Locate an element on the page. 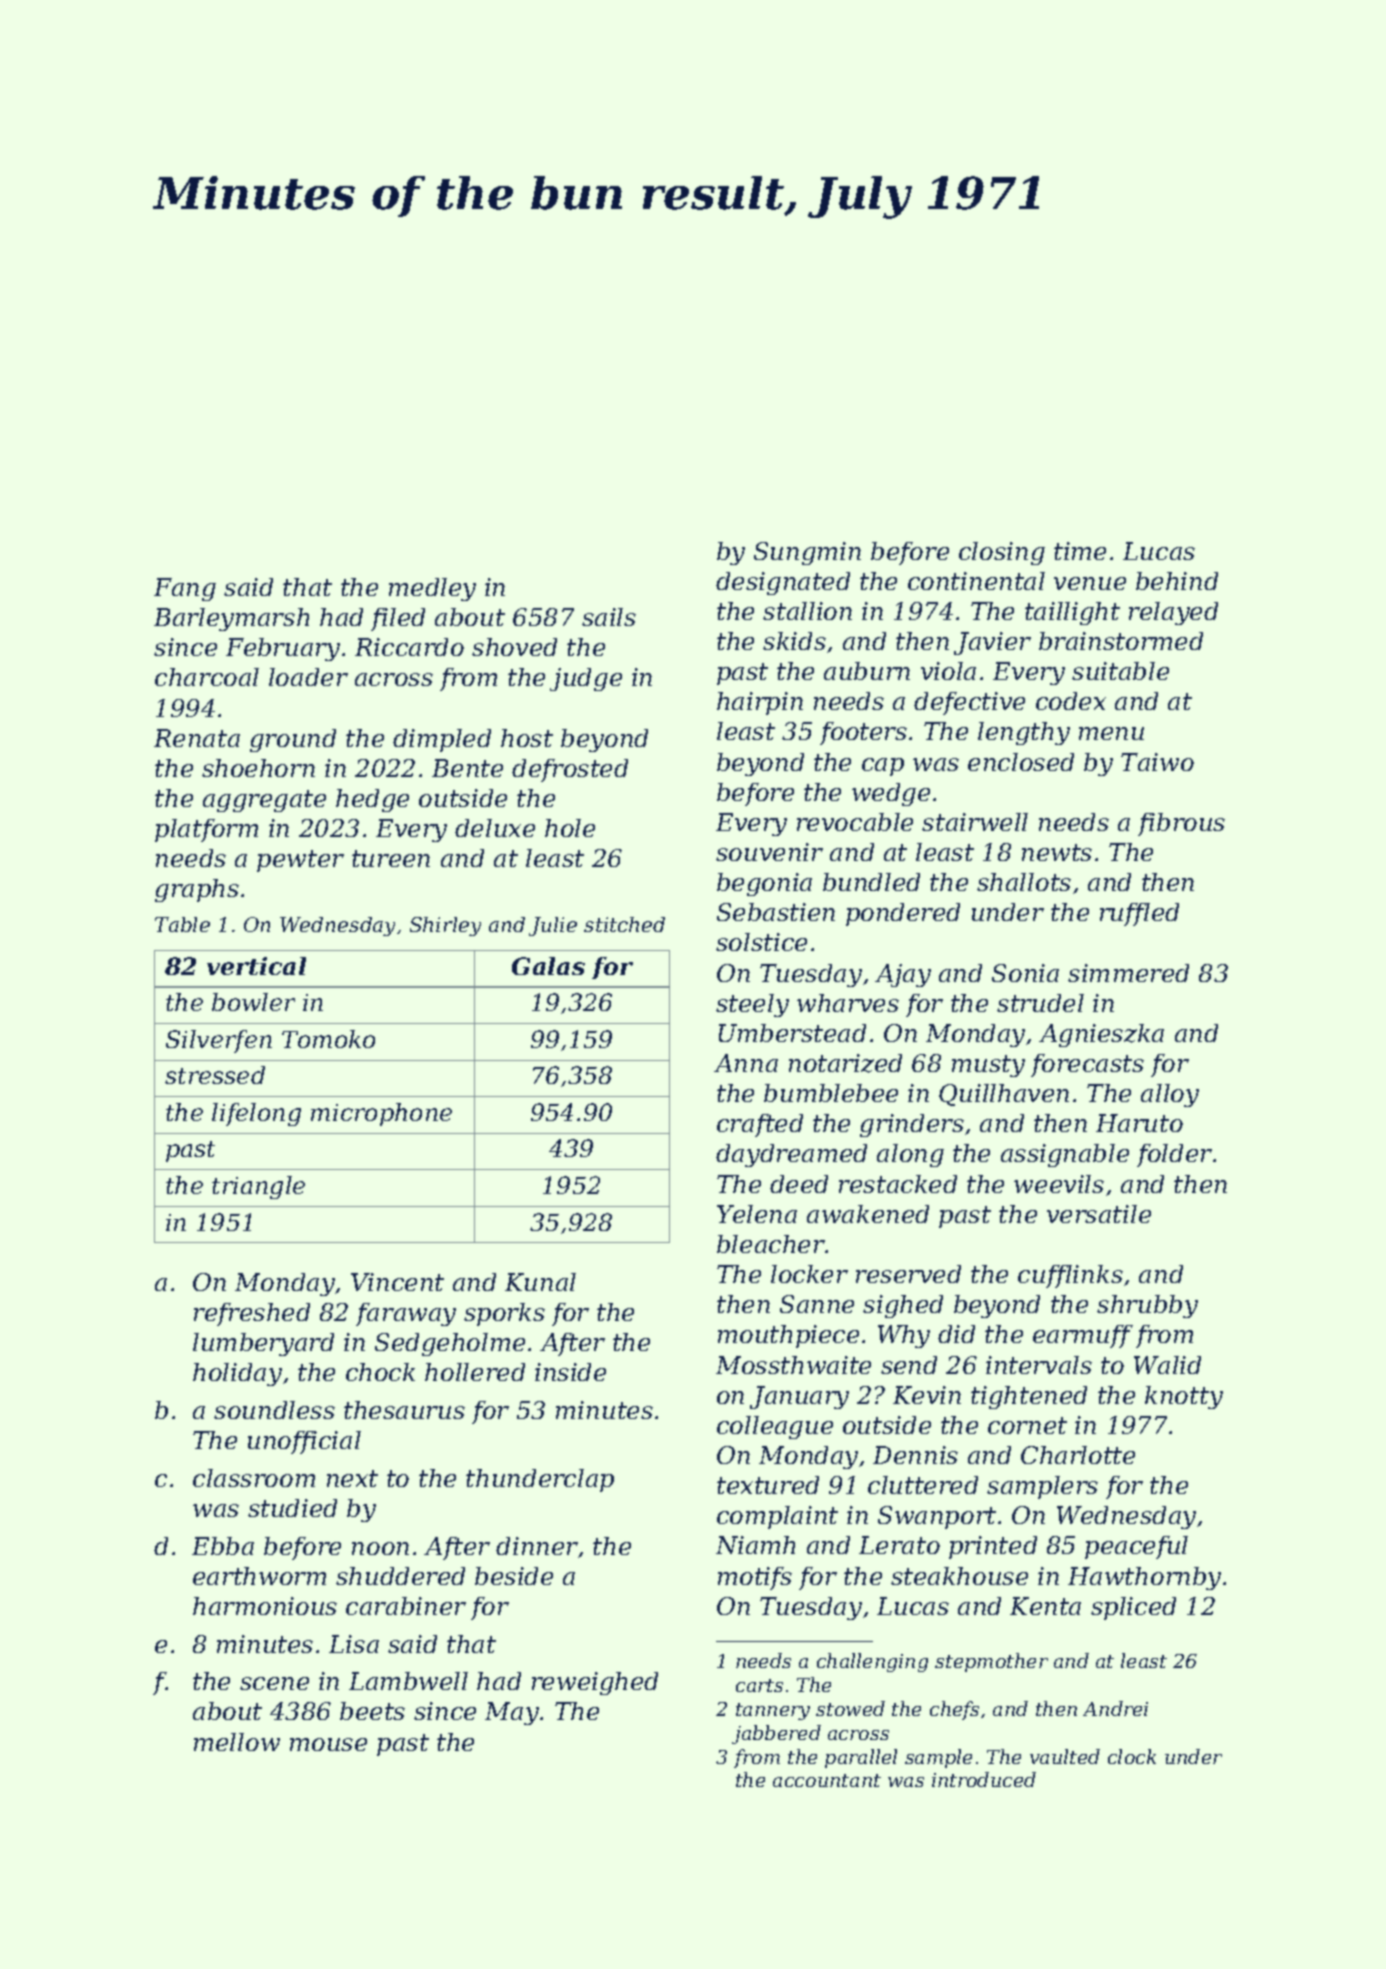 The height and width of the document is (1969, 1386). crafted is located at coordinates (760, 1125).
